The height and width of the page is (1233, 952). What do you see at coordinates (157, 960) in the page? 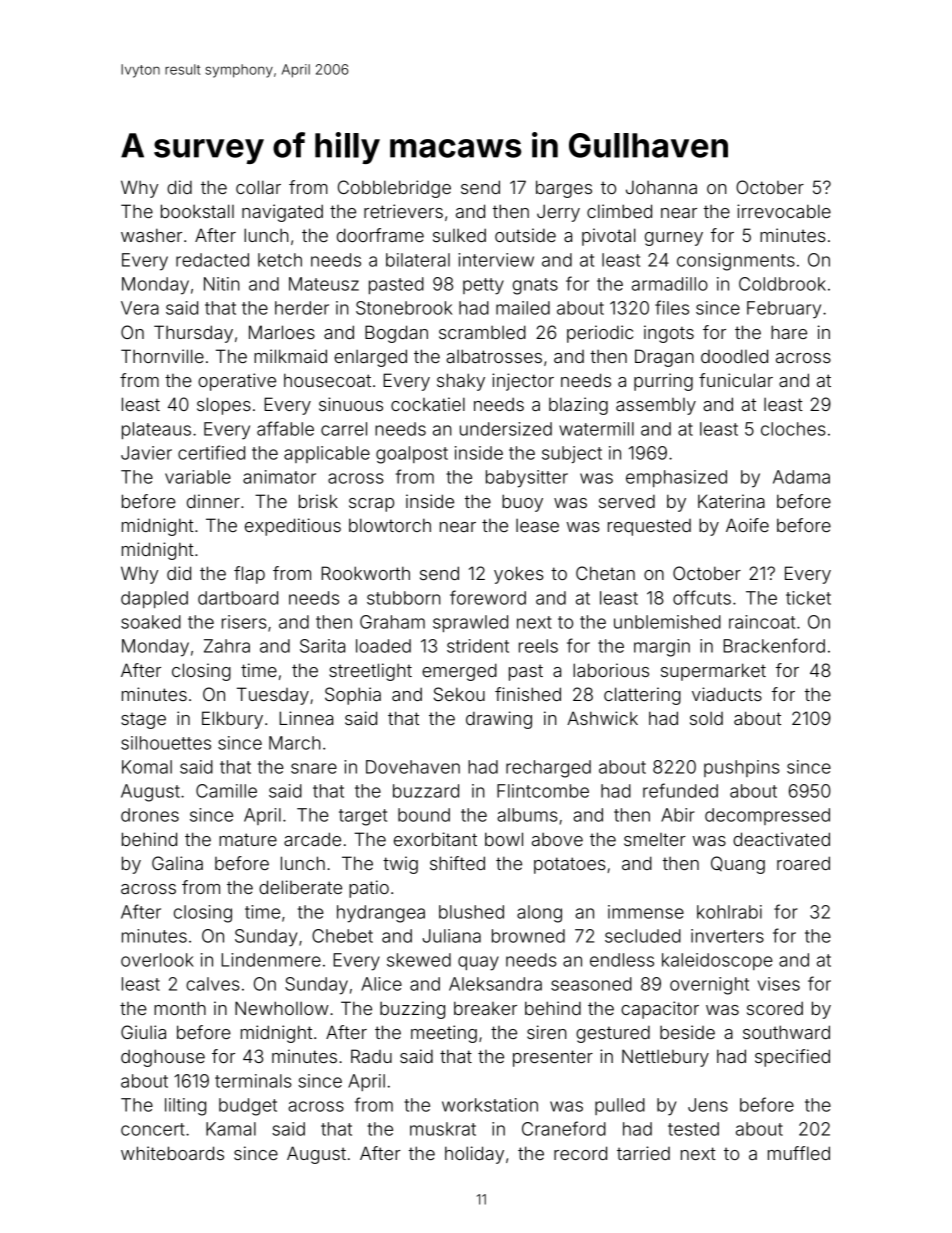
I see `overlook` at bounding box center [157, 960].
